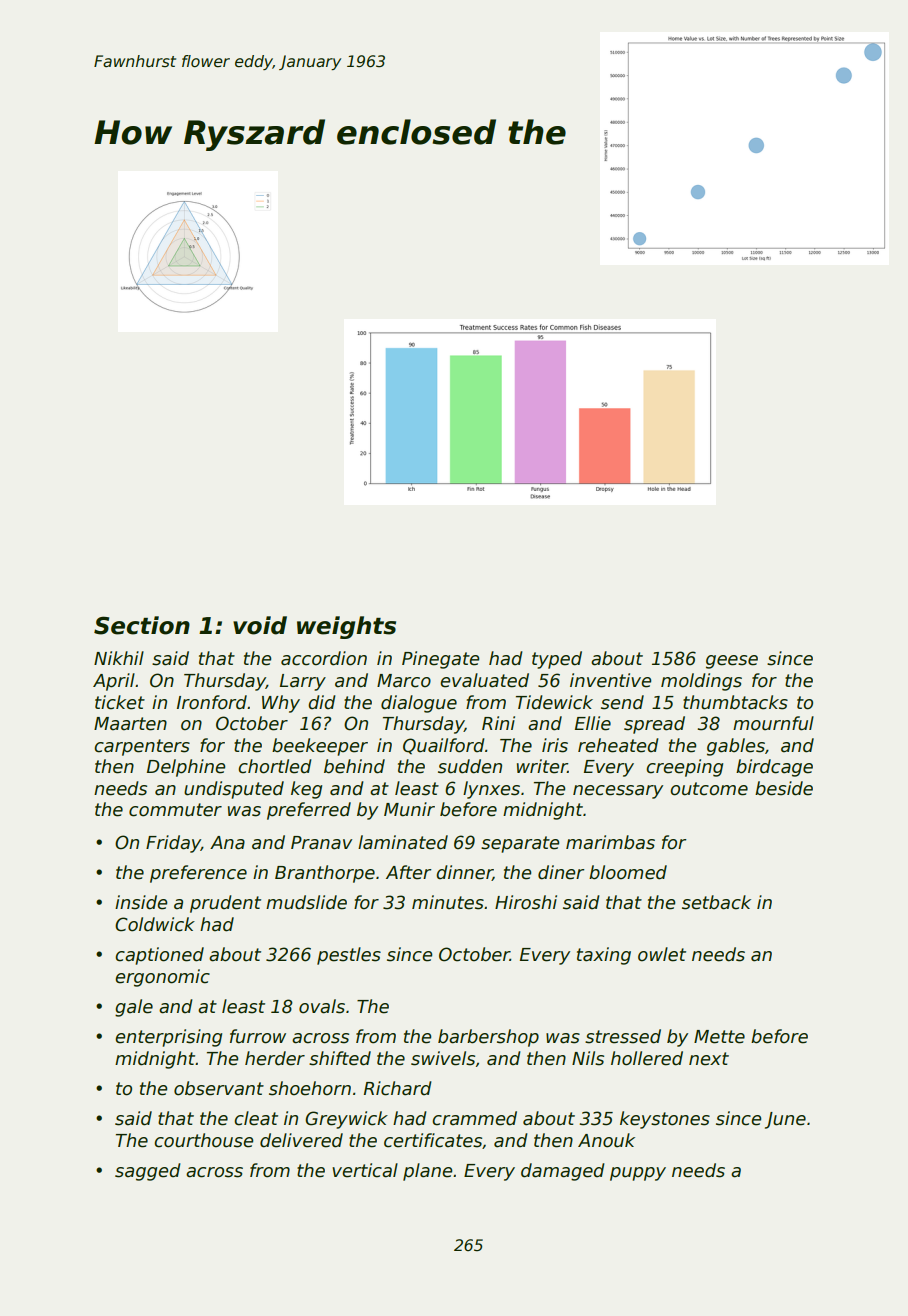 The image size is (908, 1316). I want to click on vertical, so click(365, 1170).
